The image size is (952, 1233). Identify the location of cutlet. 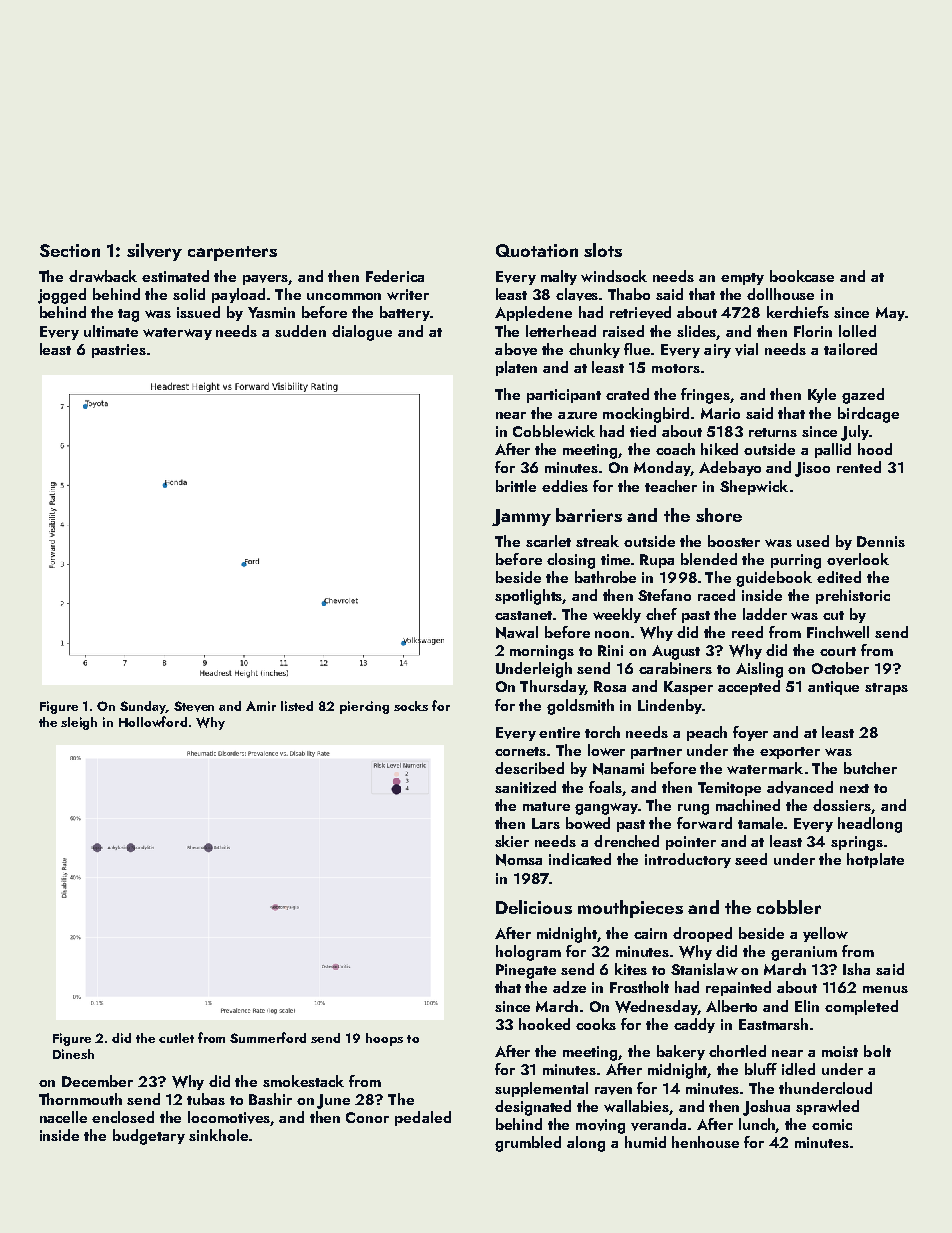
(176, 1038).
